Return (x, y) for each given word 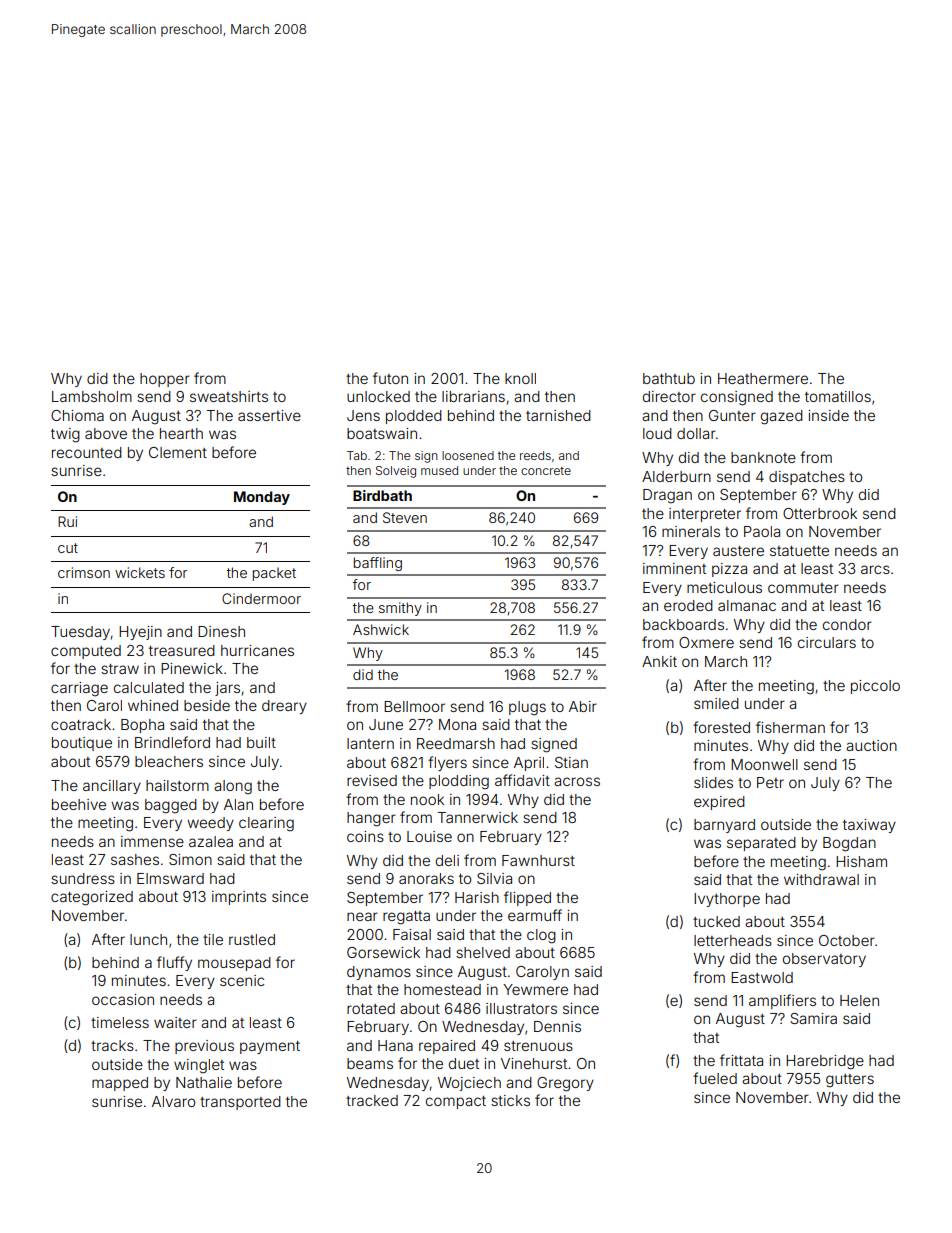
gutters (850, 1081)
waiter (175, 1022)
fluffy (174, 963)
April (529, 764)
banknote (763, 457)
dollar (696, 433)
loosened (468, 455)
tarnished (558, 415)
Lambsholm (92, 396)
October (847, 940)
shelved (483, 952)
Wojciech (469, 1084)
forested (721, 727)
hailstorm (177, 785)
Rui (67, 521)
